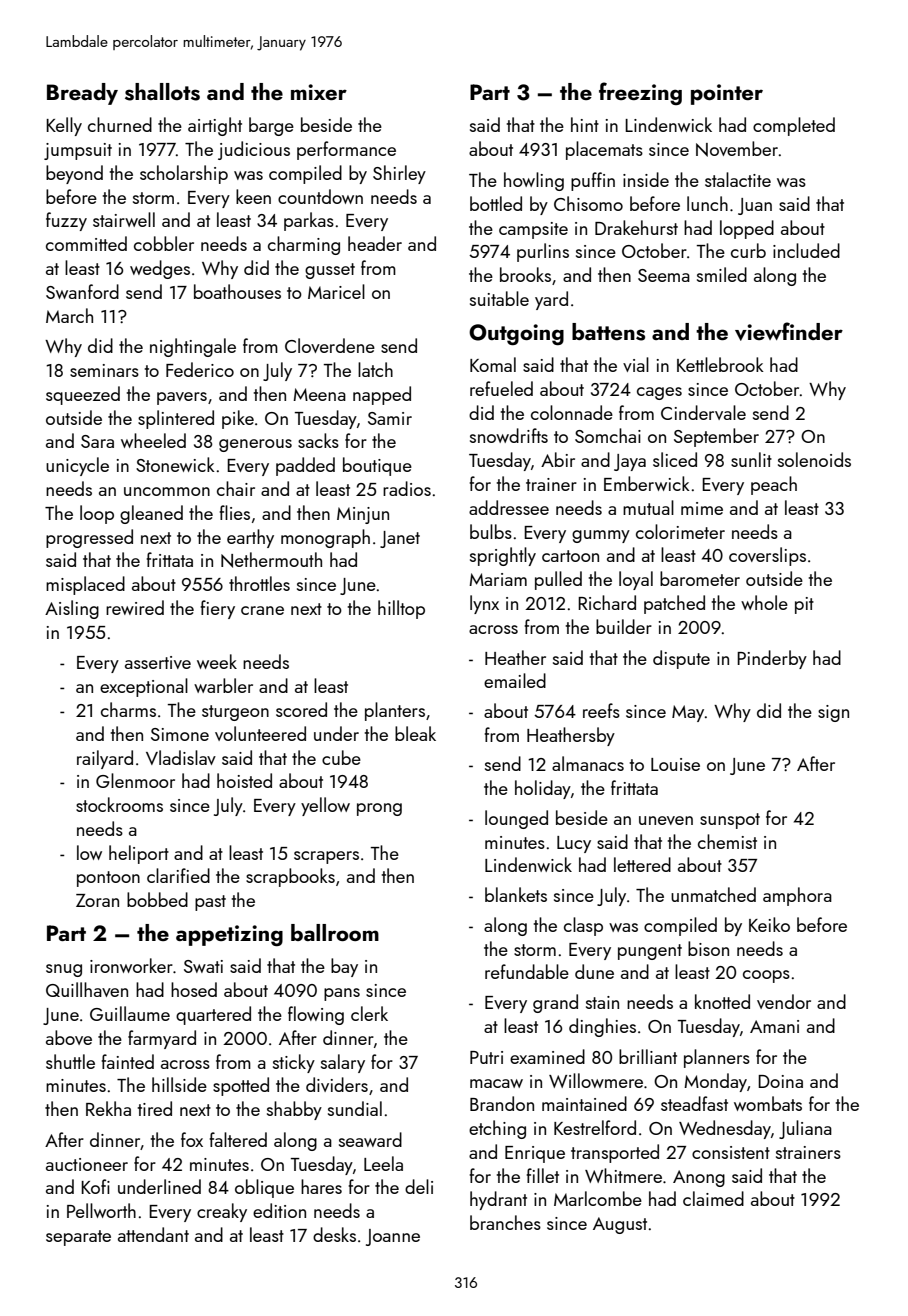 This page has height=1316, width=908. What do you see at coordinates (794, 126) in the page?
I see `completed` at bounding box center [794, 126].
